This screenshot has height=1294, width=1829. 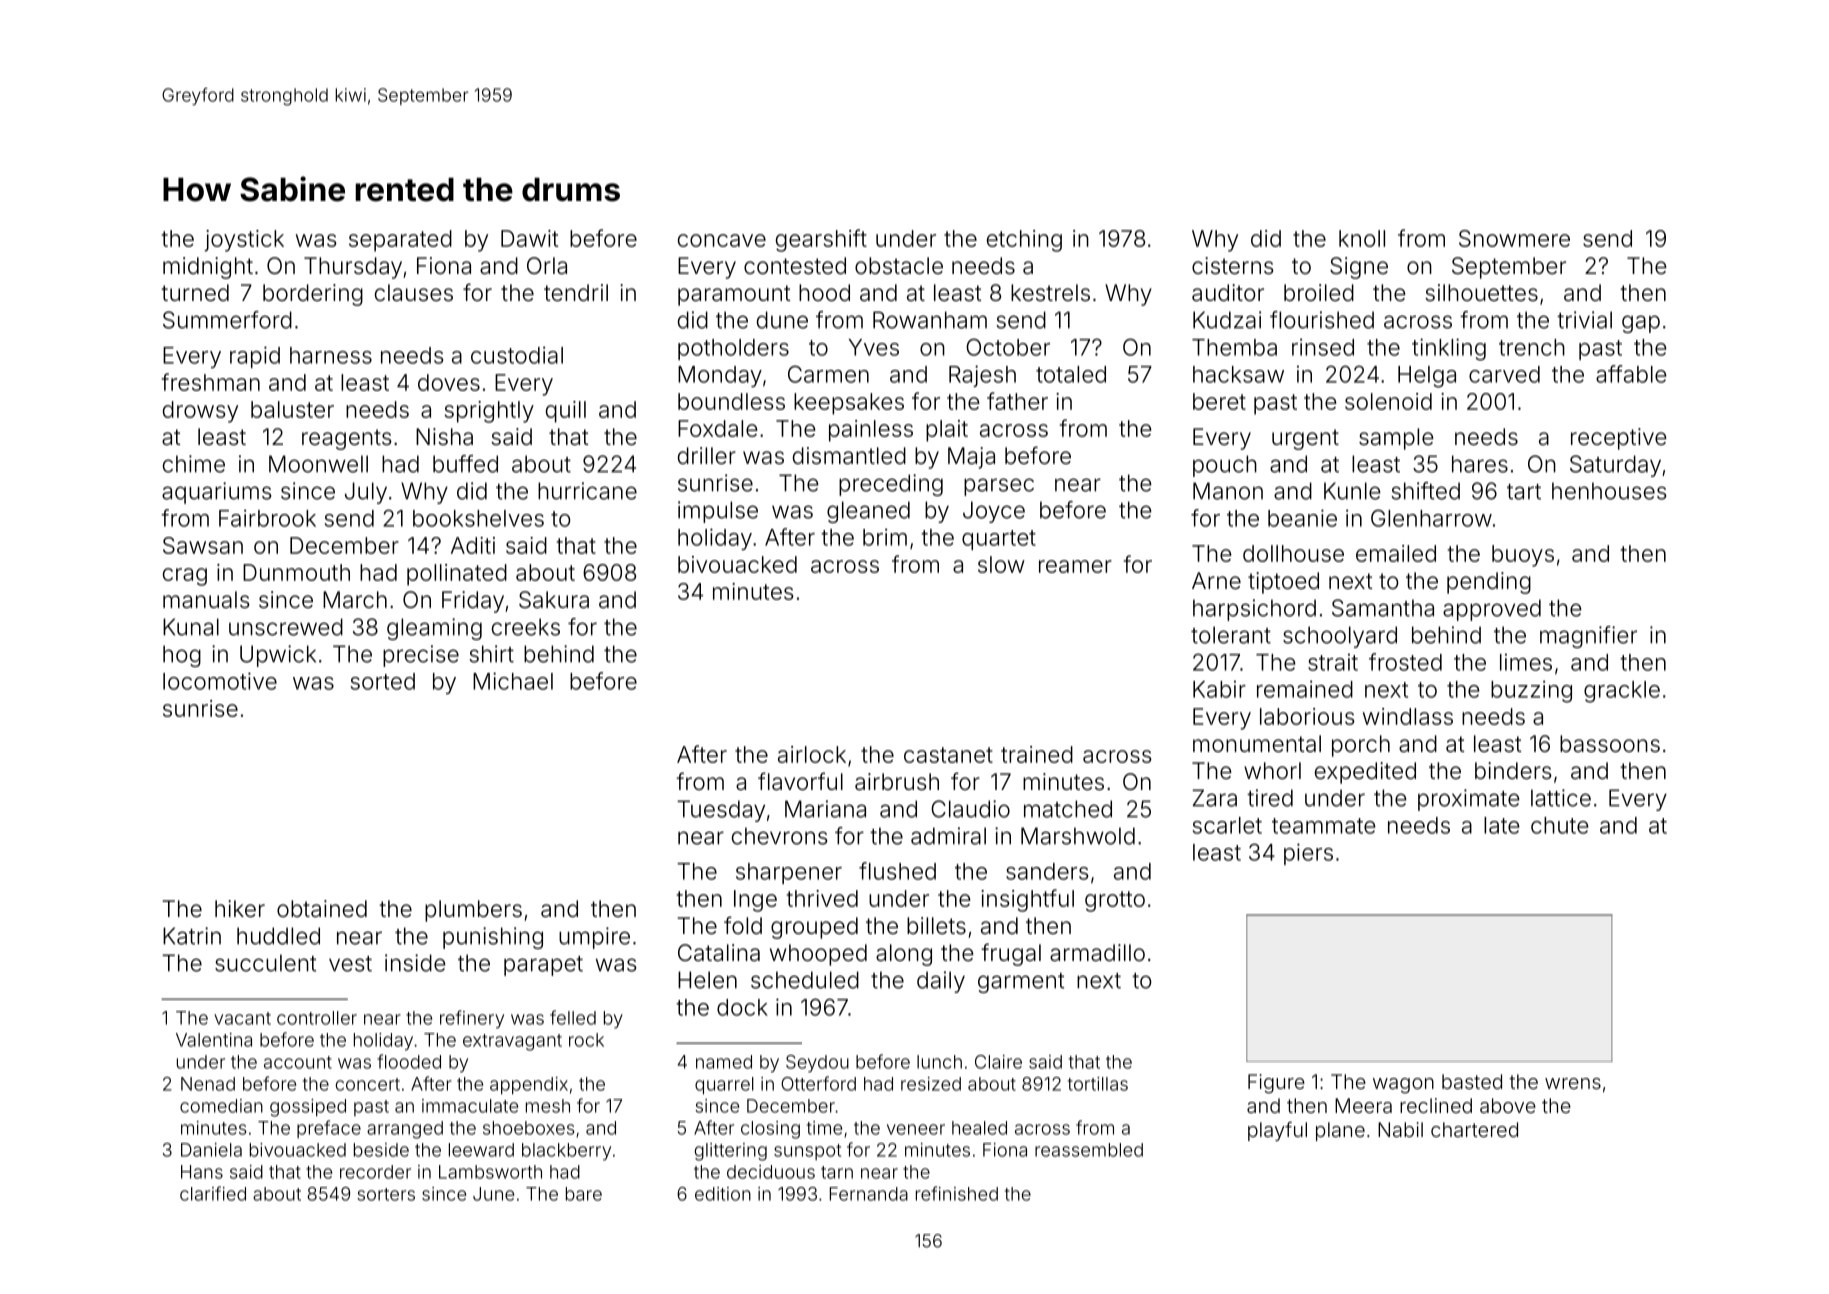 What do you see at coordinates (824, 293) in the screenshot?
I see `hood` at bounding box center [824, 293].
